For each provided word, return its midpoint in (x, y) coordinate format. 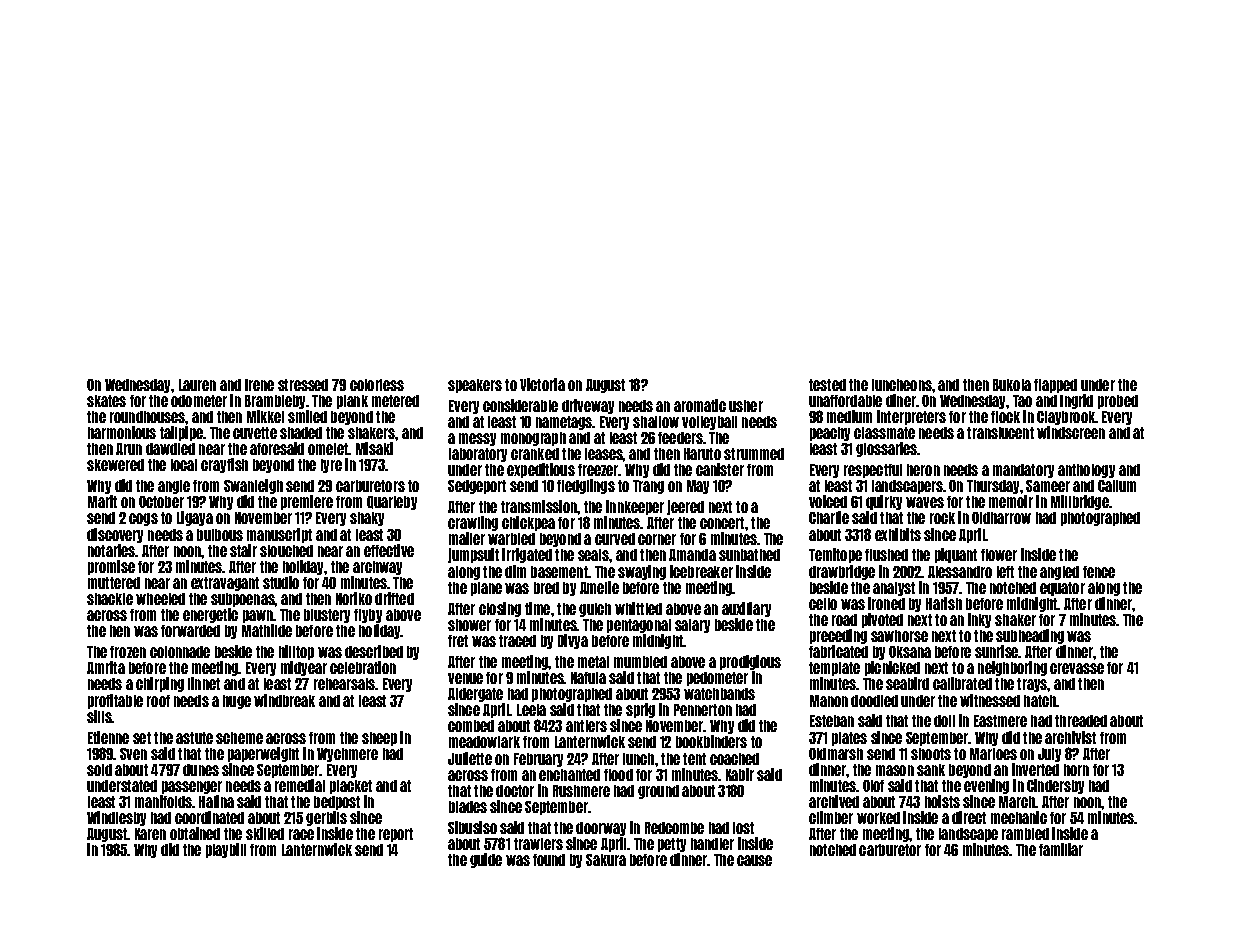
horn (1076, 770)
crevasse (1077, 668)
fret (458, 641)
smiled (307, 416)
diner (901, 400)
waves (925, 502)
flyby (368, 616)
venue (465, 678)
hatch (1040, 701)
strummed (754, 454)
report (396, 835)
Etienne (108, 737)
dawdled (170, 449)
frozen (128, 652)
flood (618, 775)
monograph (533, 439)
